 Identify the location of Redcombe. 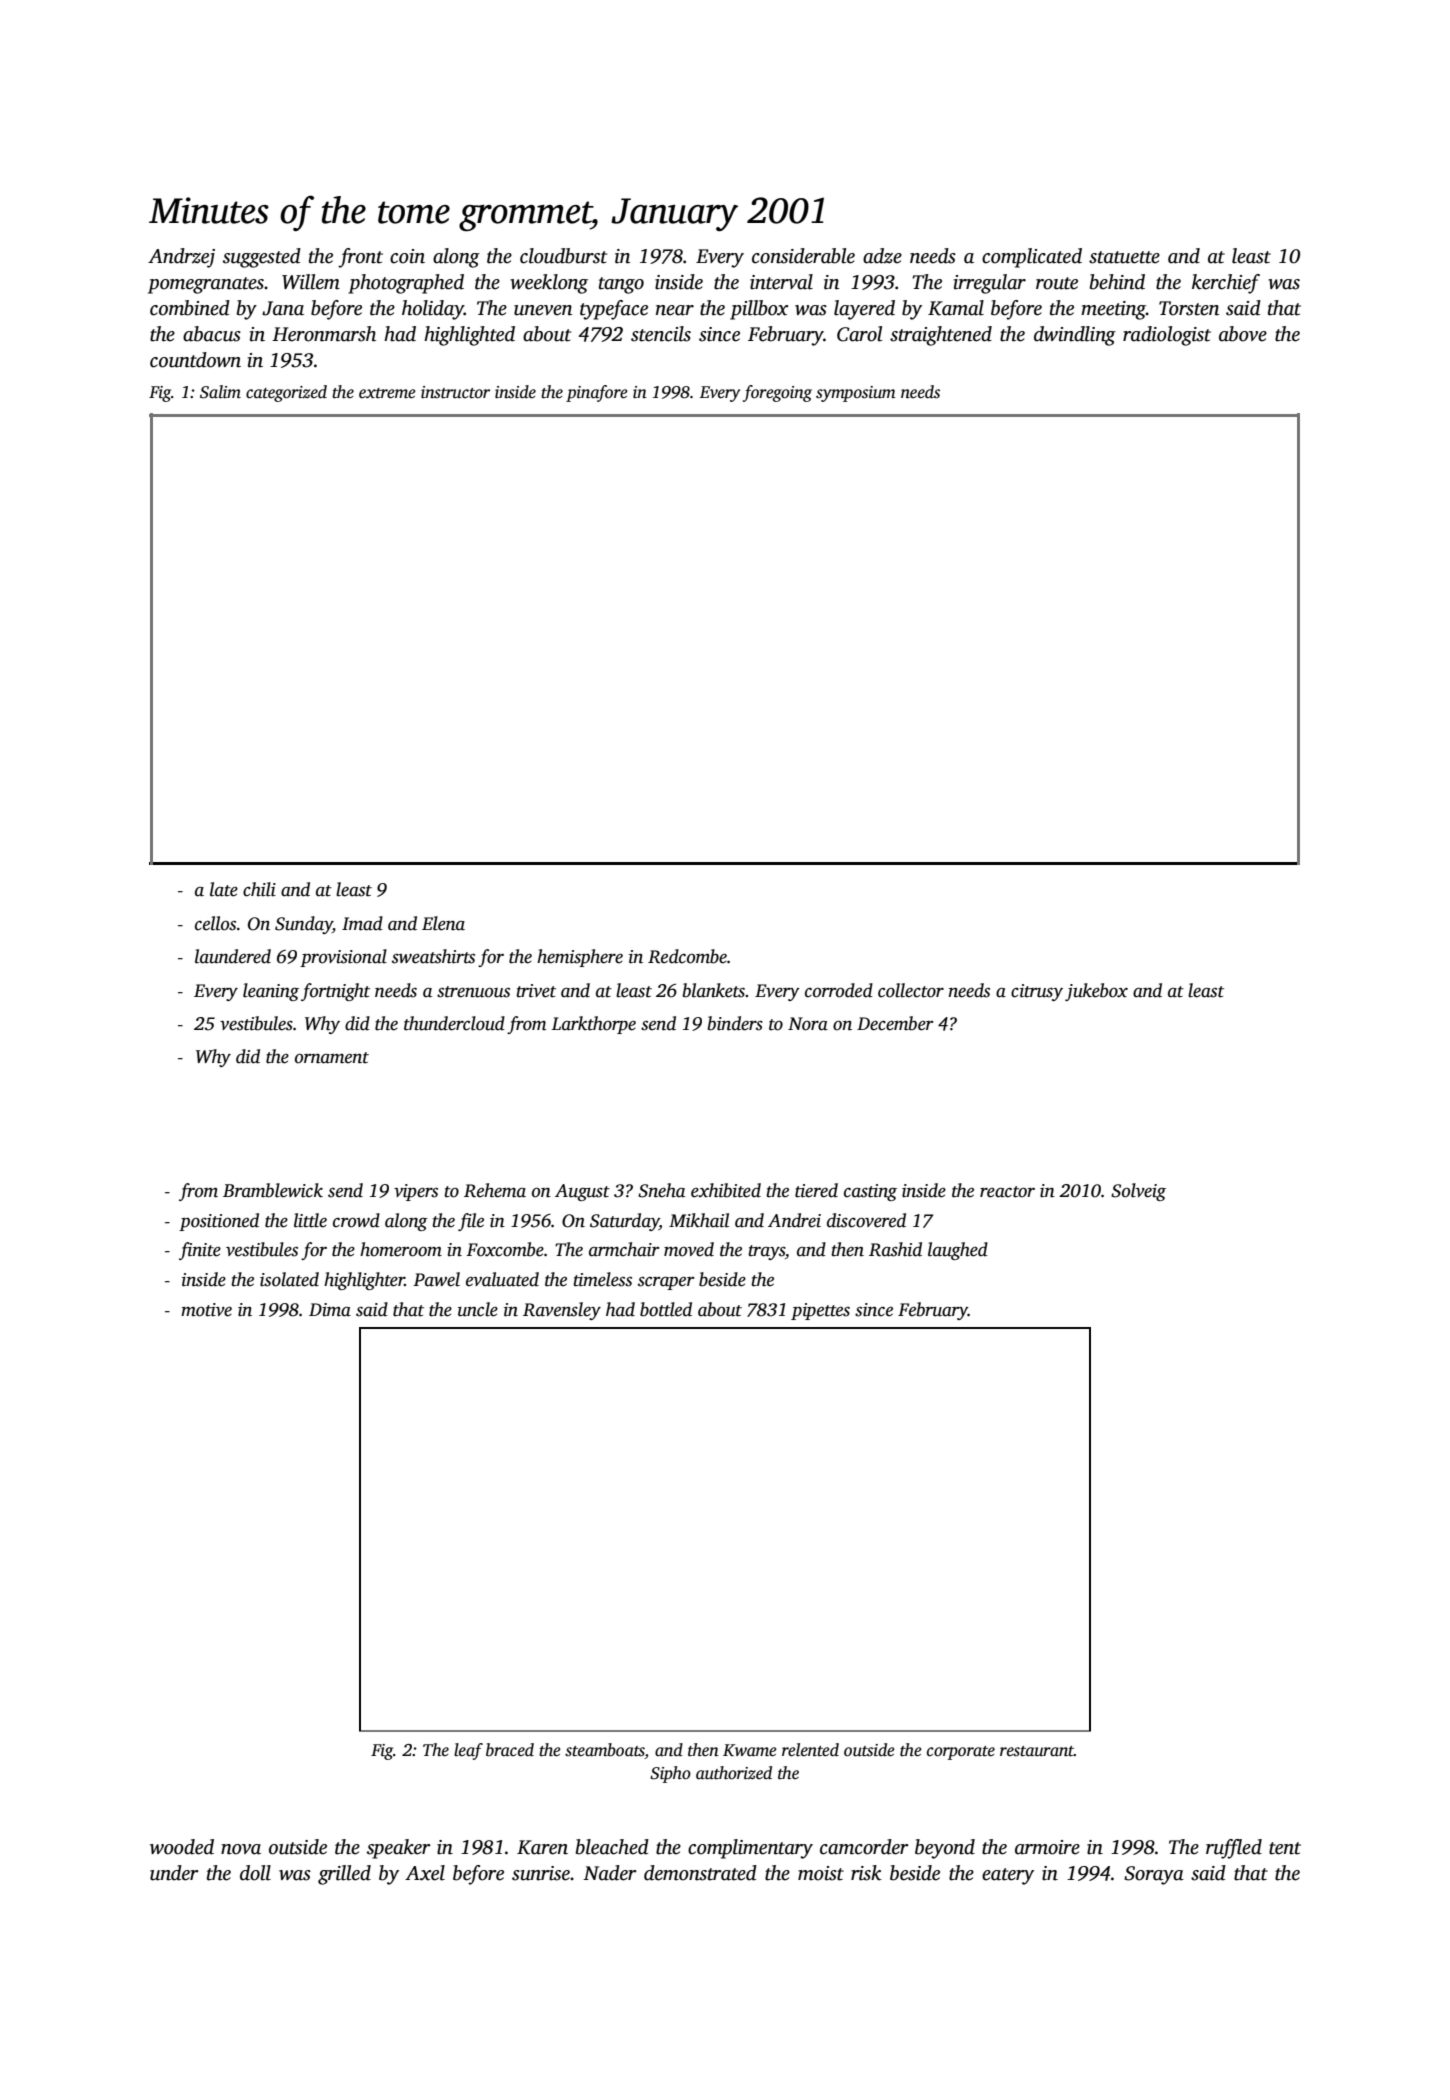
(687, 956).
